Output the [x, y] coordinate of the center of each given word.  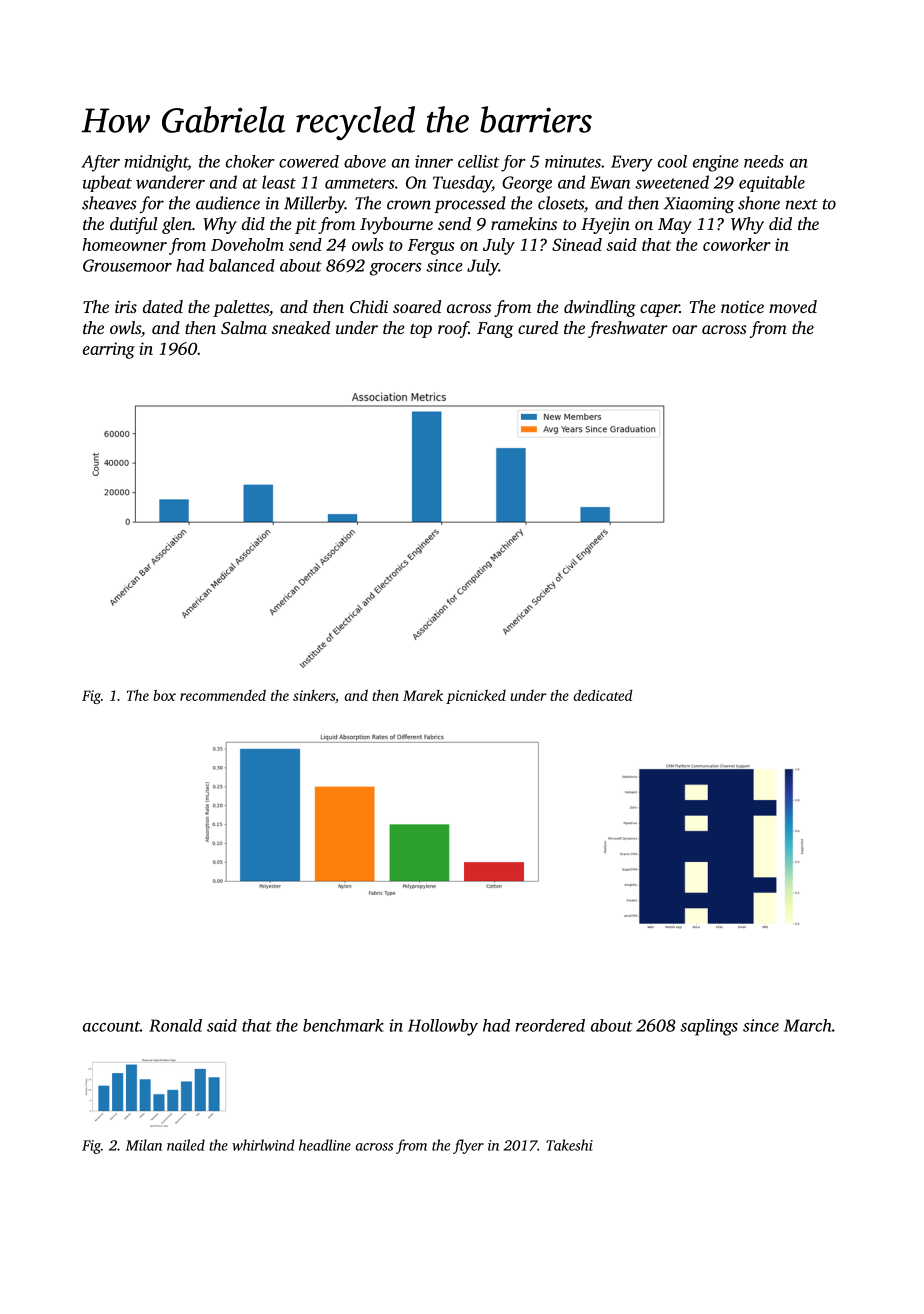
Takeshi [569, 1145]
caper [660, 310]
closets [561, 203]
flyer [468, 1146]
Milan [144, 1145]
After [100, 163]
